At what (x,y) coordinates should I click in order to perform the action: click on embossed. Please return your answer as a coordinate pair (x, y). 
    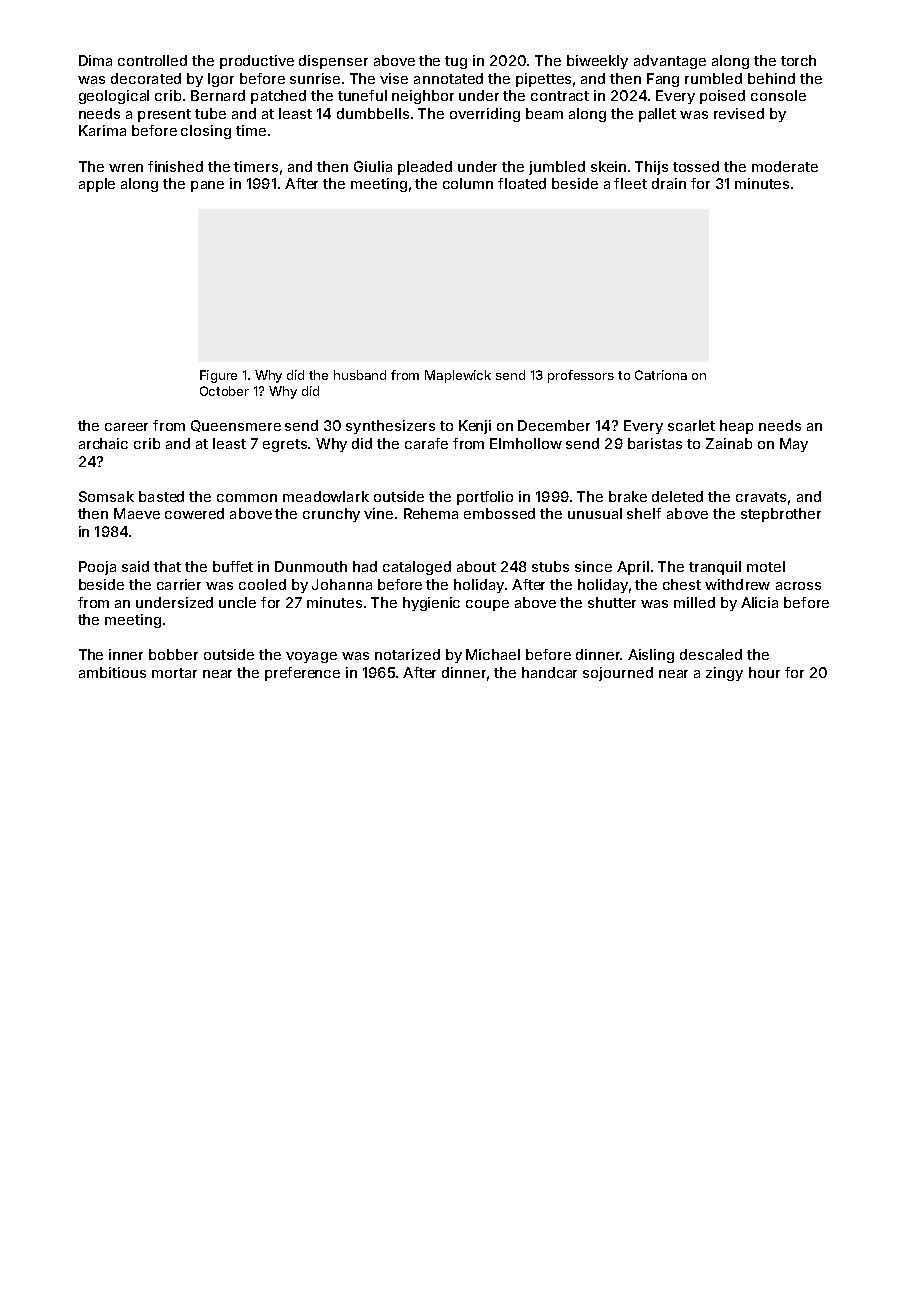
    Looking at the image, I should click on (499, 513).
